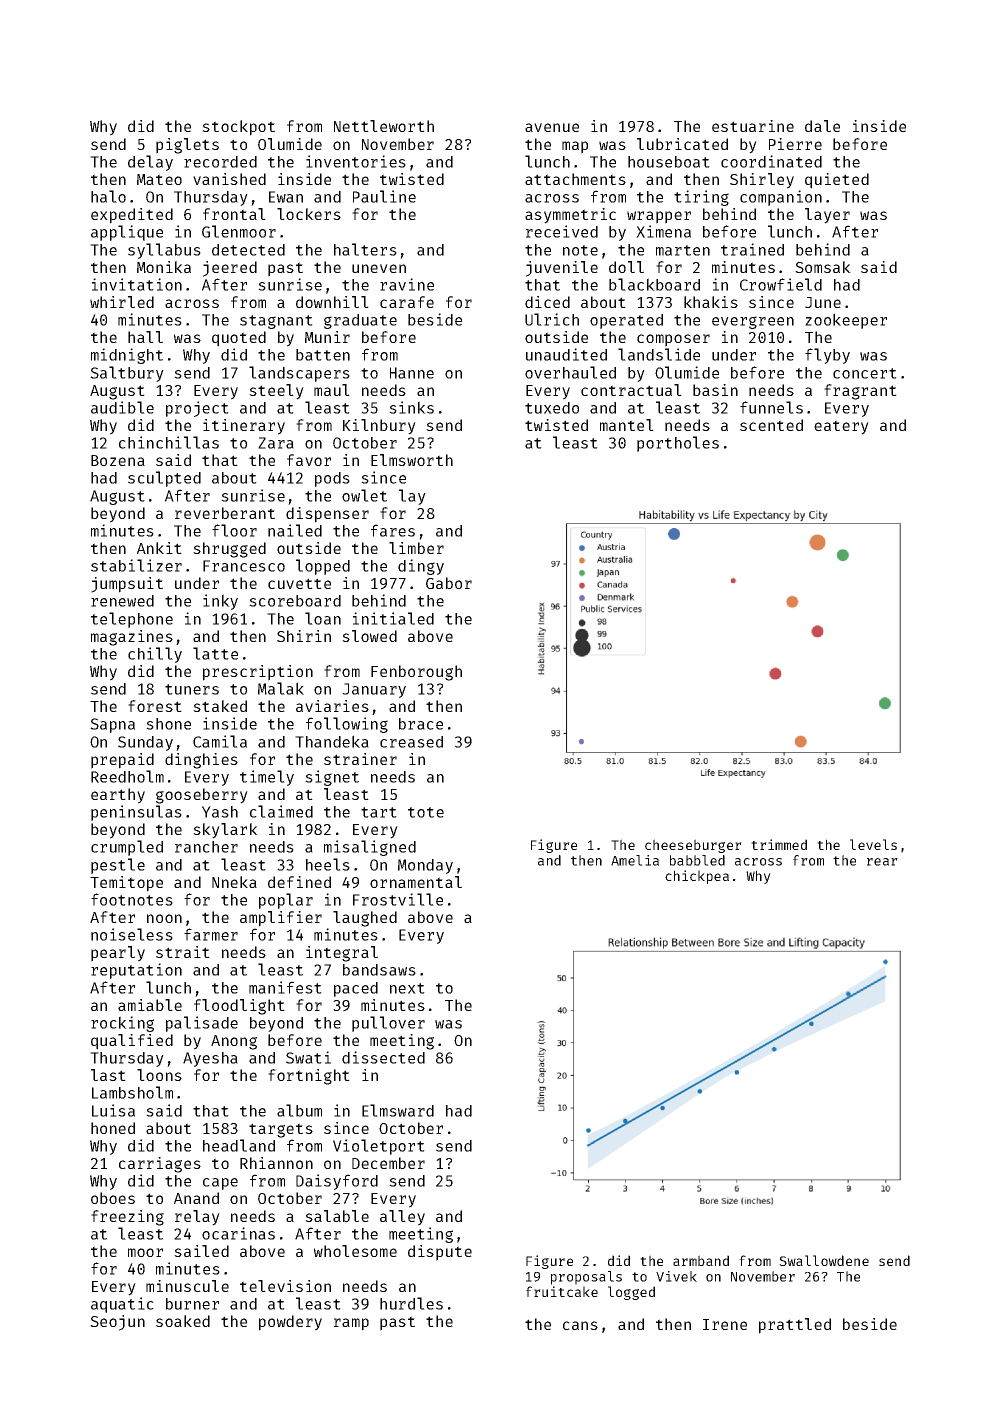 The width and height of the image is (1001, 1422). I want to click on tuxedo, so click(552, 408).
